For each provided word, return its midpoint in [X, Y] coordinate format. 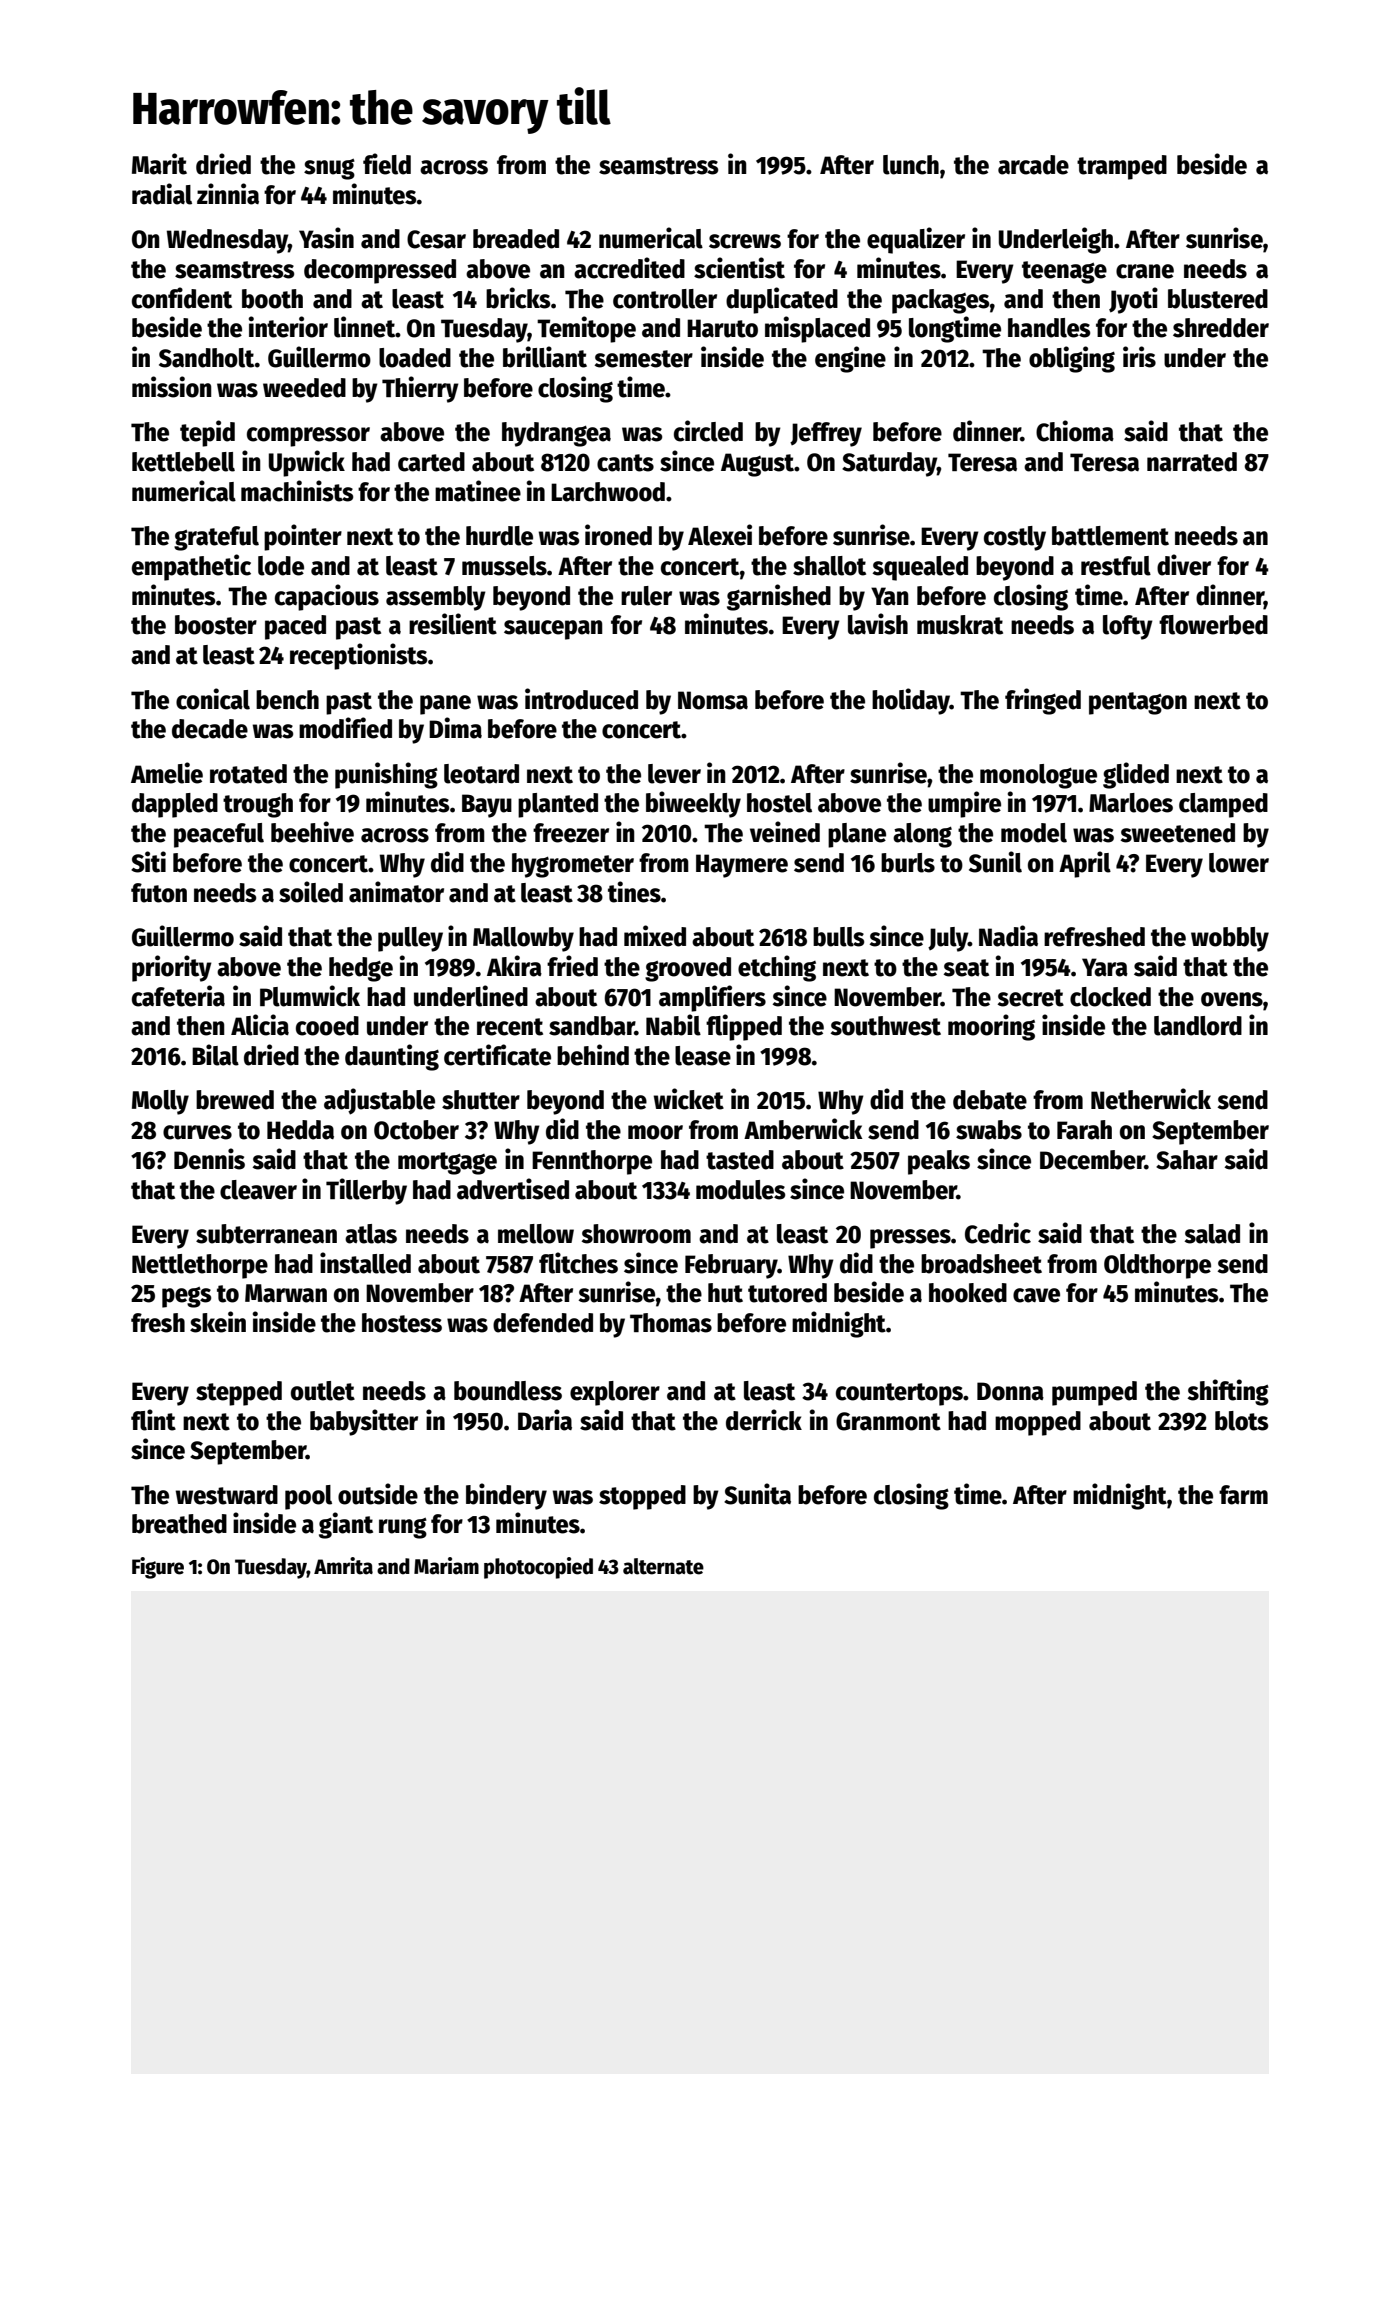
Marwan [286, 1293]
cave [1036, 1295]
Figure [158, 1568]
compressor [308, 437]
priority [172, 968]
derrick [764, 1420]
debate [990, 1100]
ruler [646, 596]
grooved [688, 969]
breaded [516, 239]
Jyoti [1133, 300]
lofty [1128, 627]
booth [272, 299]
